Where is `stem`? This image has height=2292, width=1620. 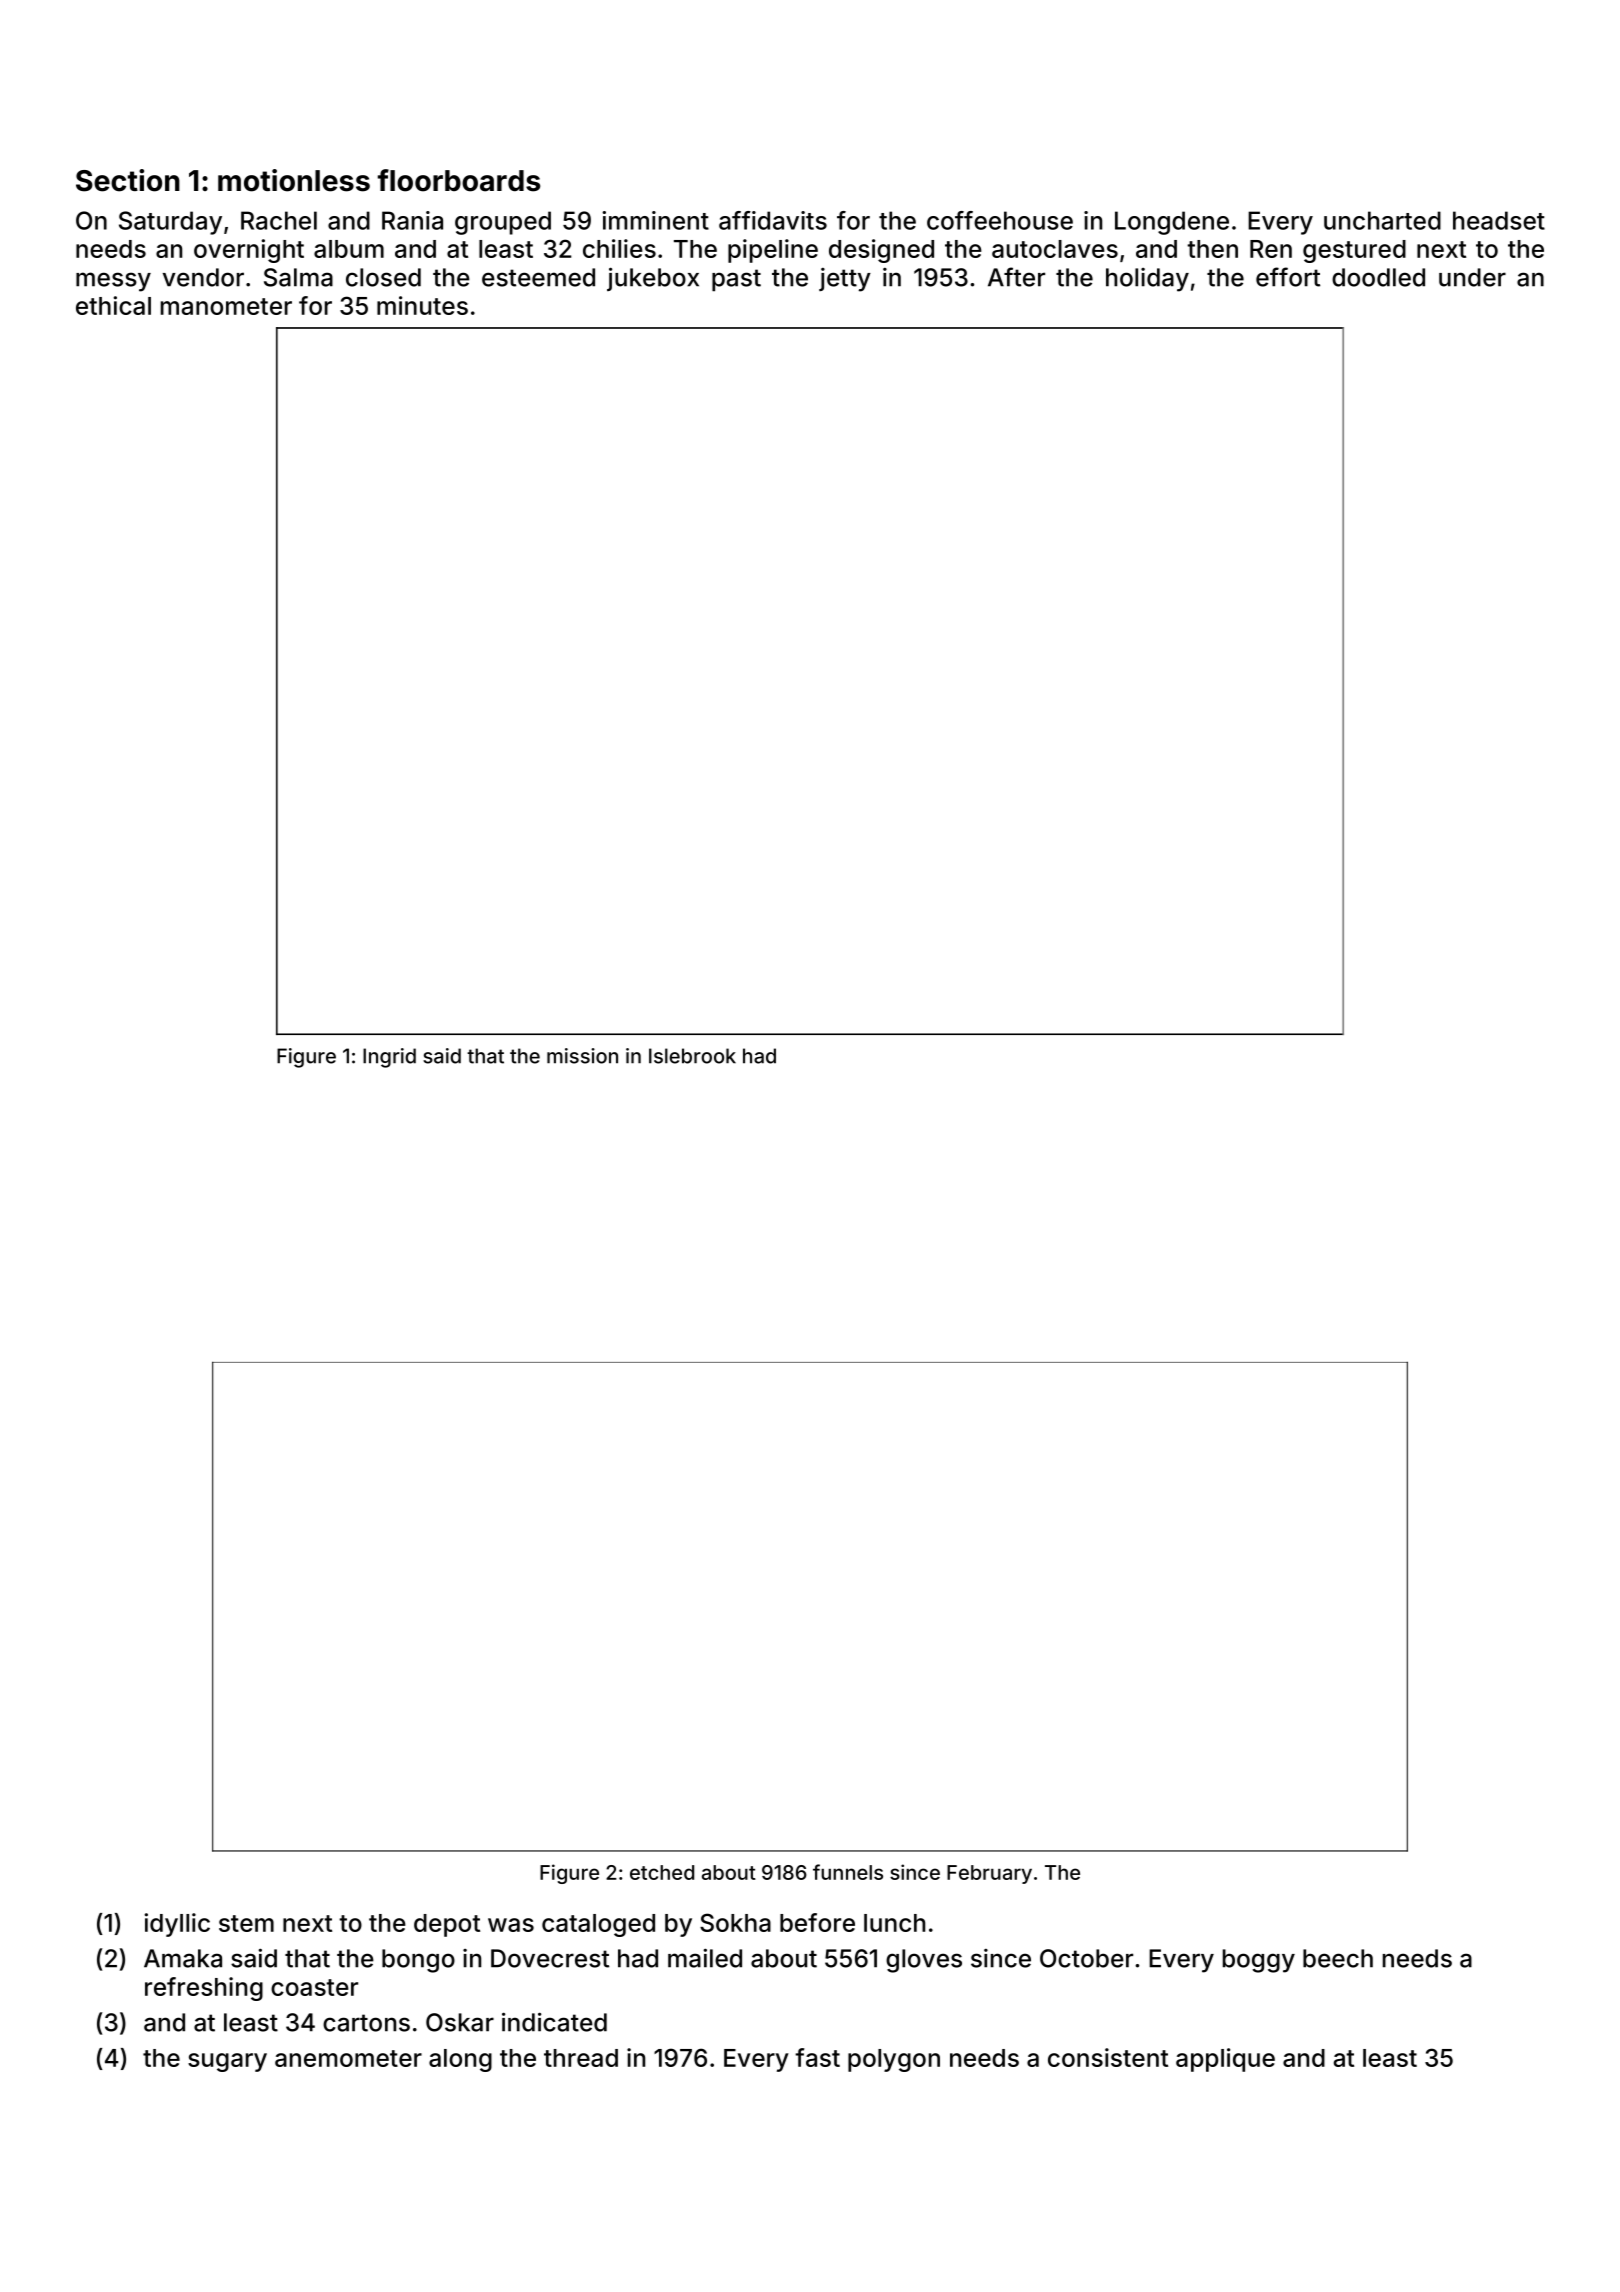 stem is located at coordinates (246, 1923).
